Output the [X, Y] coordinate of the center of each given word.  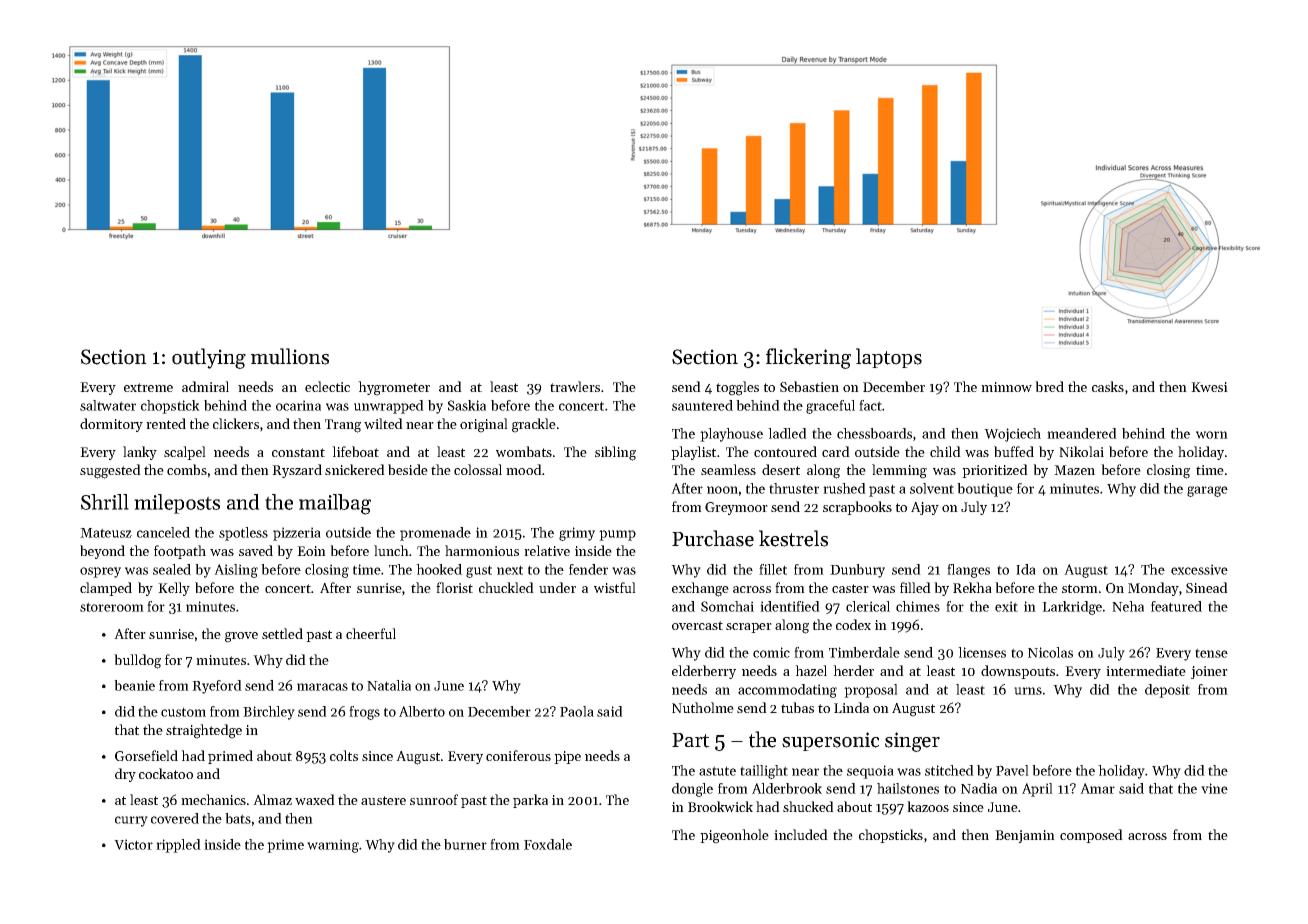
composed [1091, 836]
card [836, 451]
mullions [290, 356]
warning [333, 846]
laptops [889, 358]
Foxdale [548, 844]
